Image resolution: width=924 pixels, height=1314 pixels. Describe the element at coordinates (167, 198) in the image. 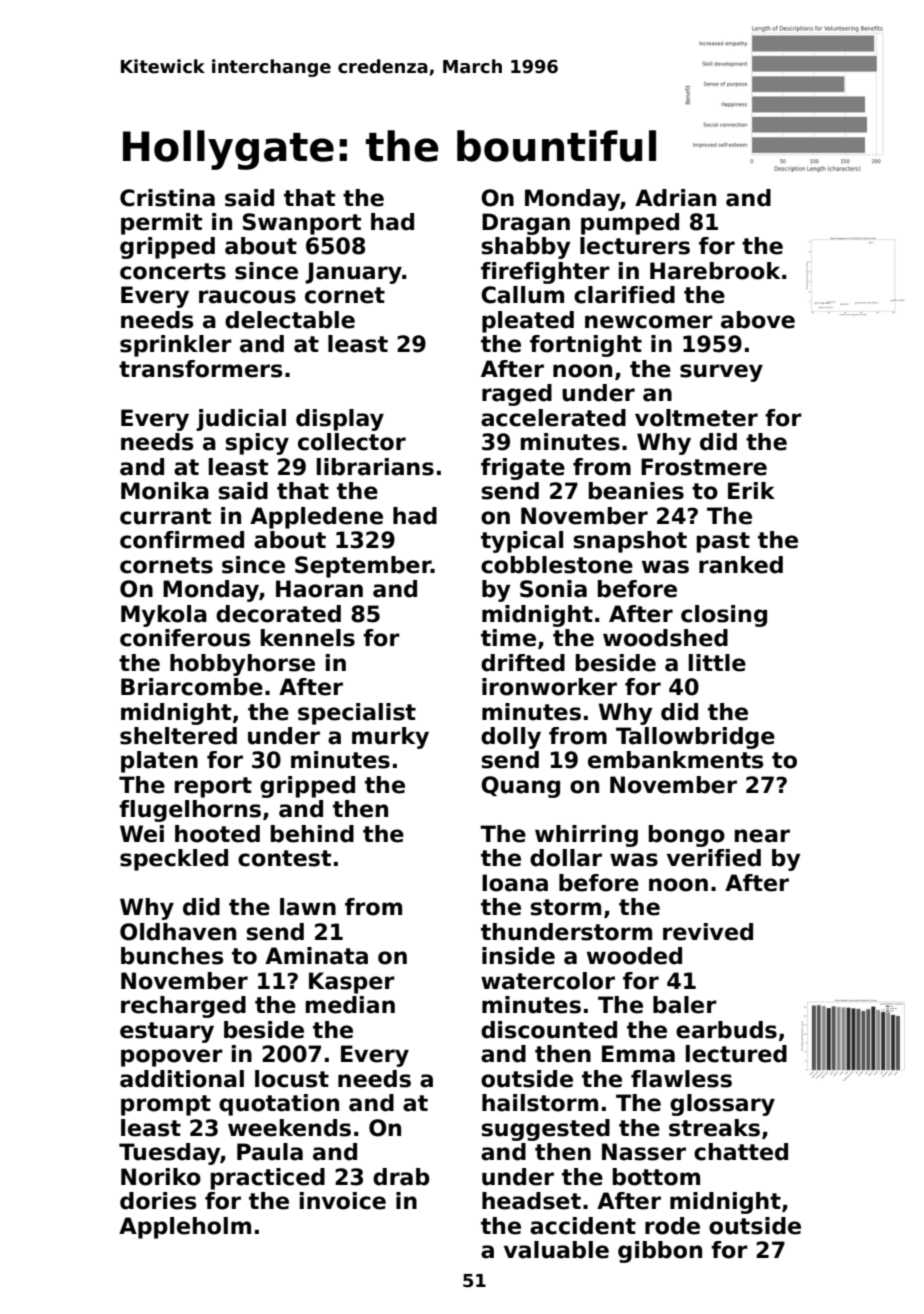

I see `Cristina` at that location.
